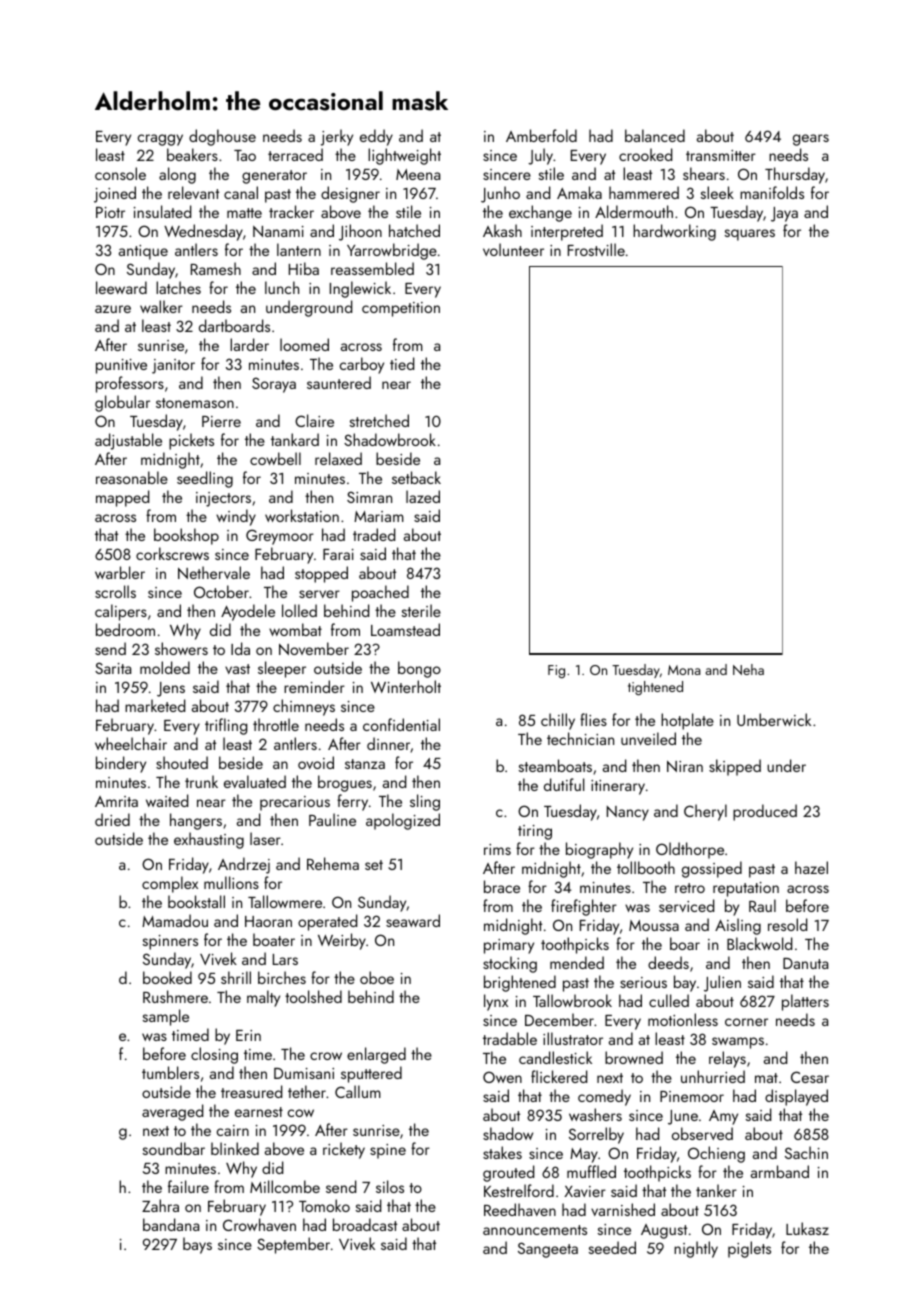 The height and width of the page is (1311, 924). Describe the element at coordinates (748, 669) in the page. I see `Neha` at that location.
